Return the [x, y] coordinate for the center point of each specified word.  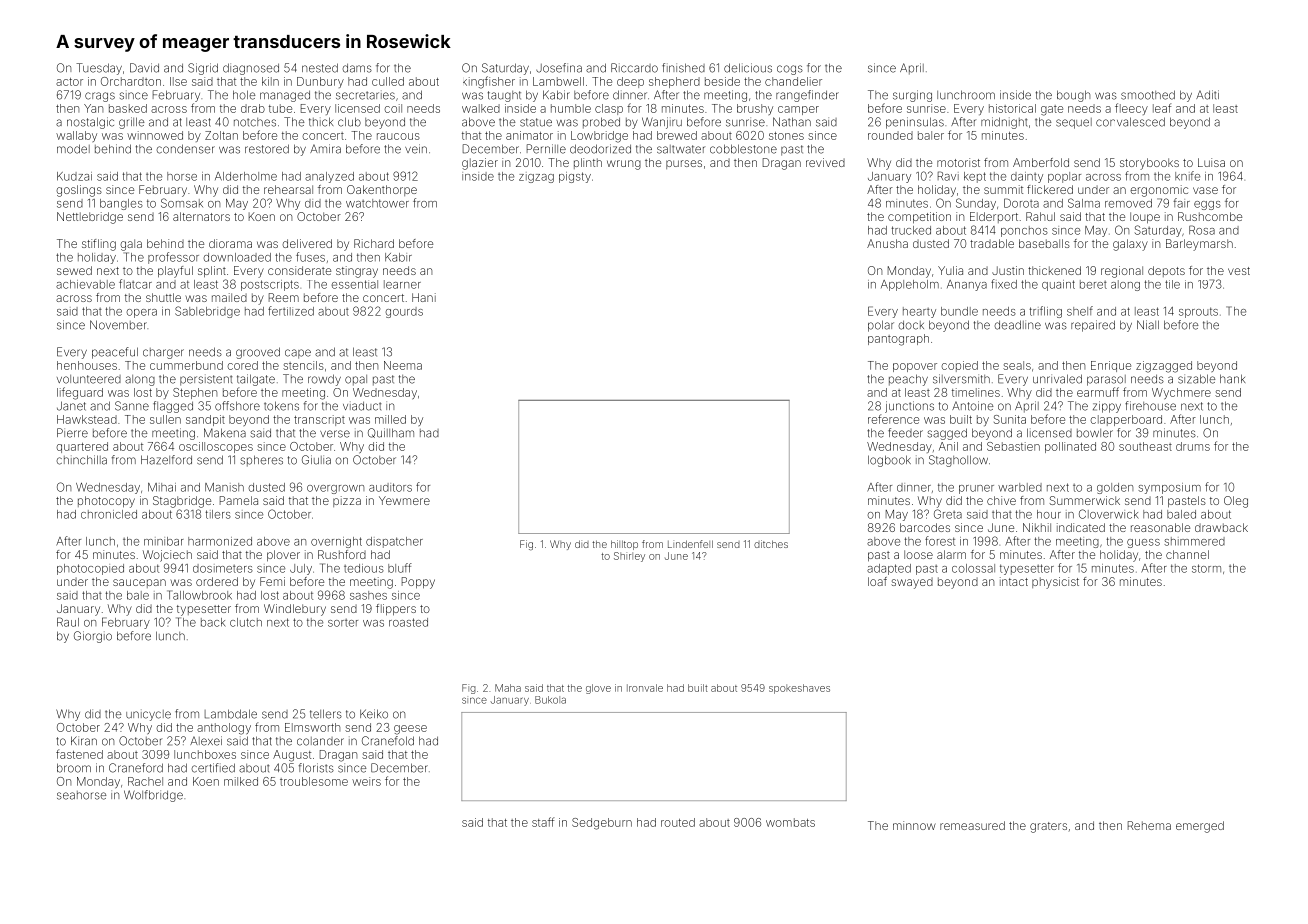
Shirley [629, 557]
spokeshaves [799, 689]
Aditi [1207, 95]
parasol [1106, 380]
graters [1048, 827]
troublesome [314, 781]
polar [881, 326]
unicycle [148, 715]
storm [1206, 568]
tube [280, 108]
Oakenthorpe [382, 190]
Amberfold [1041, 162]
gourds [404, 312]
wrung [624, 165]
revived [825, 162]
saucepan [139, 583]
